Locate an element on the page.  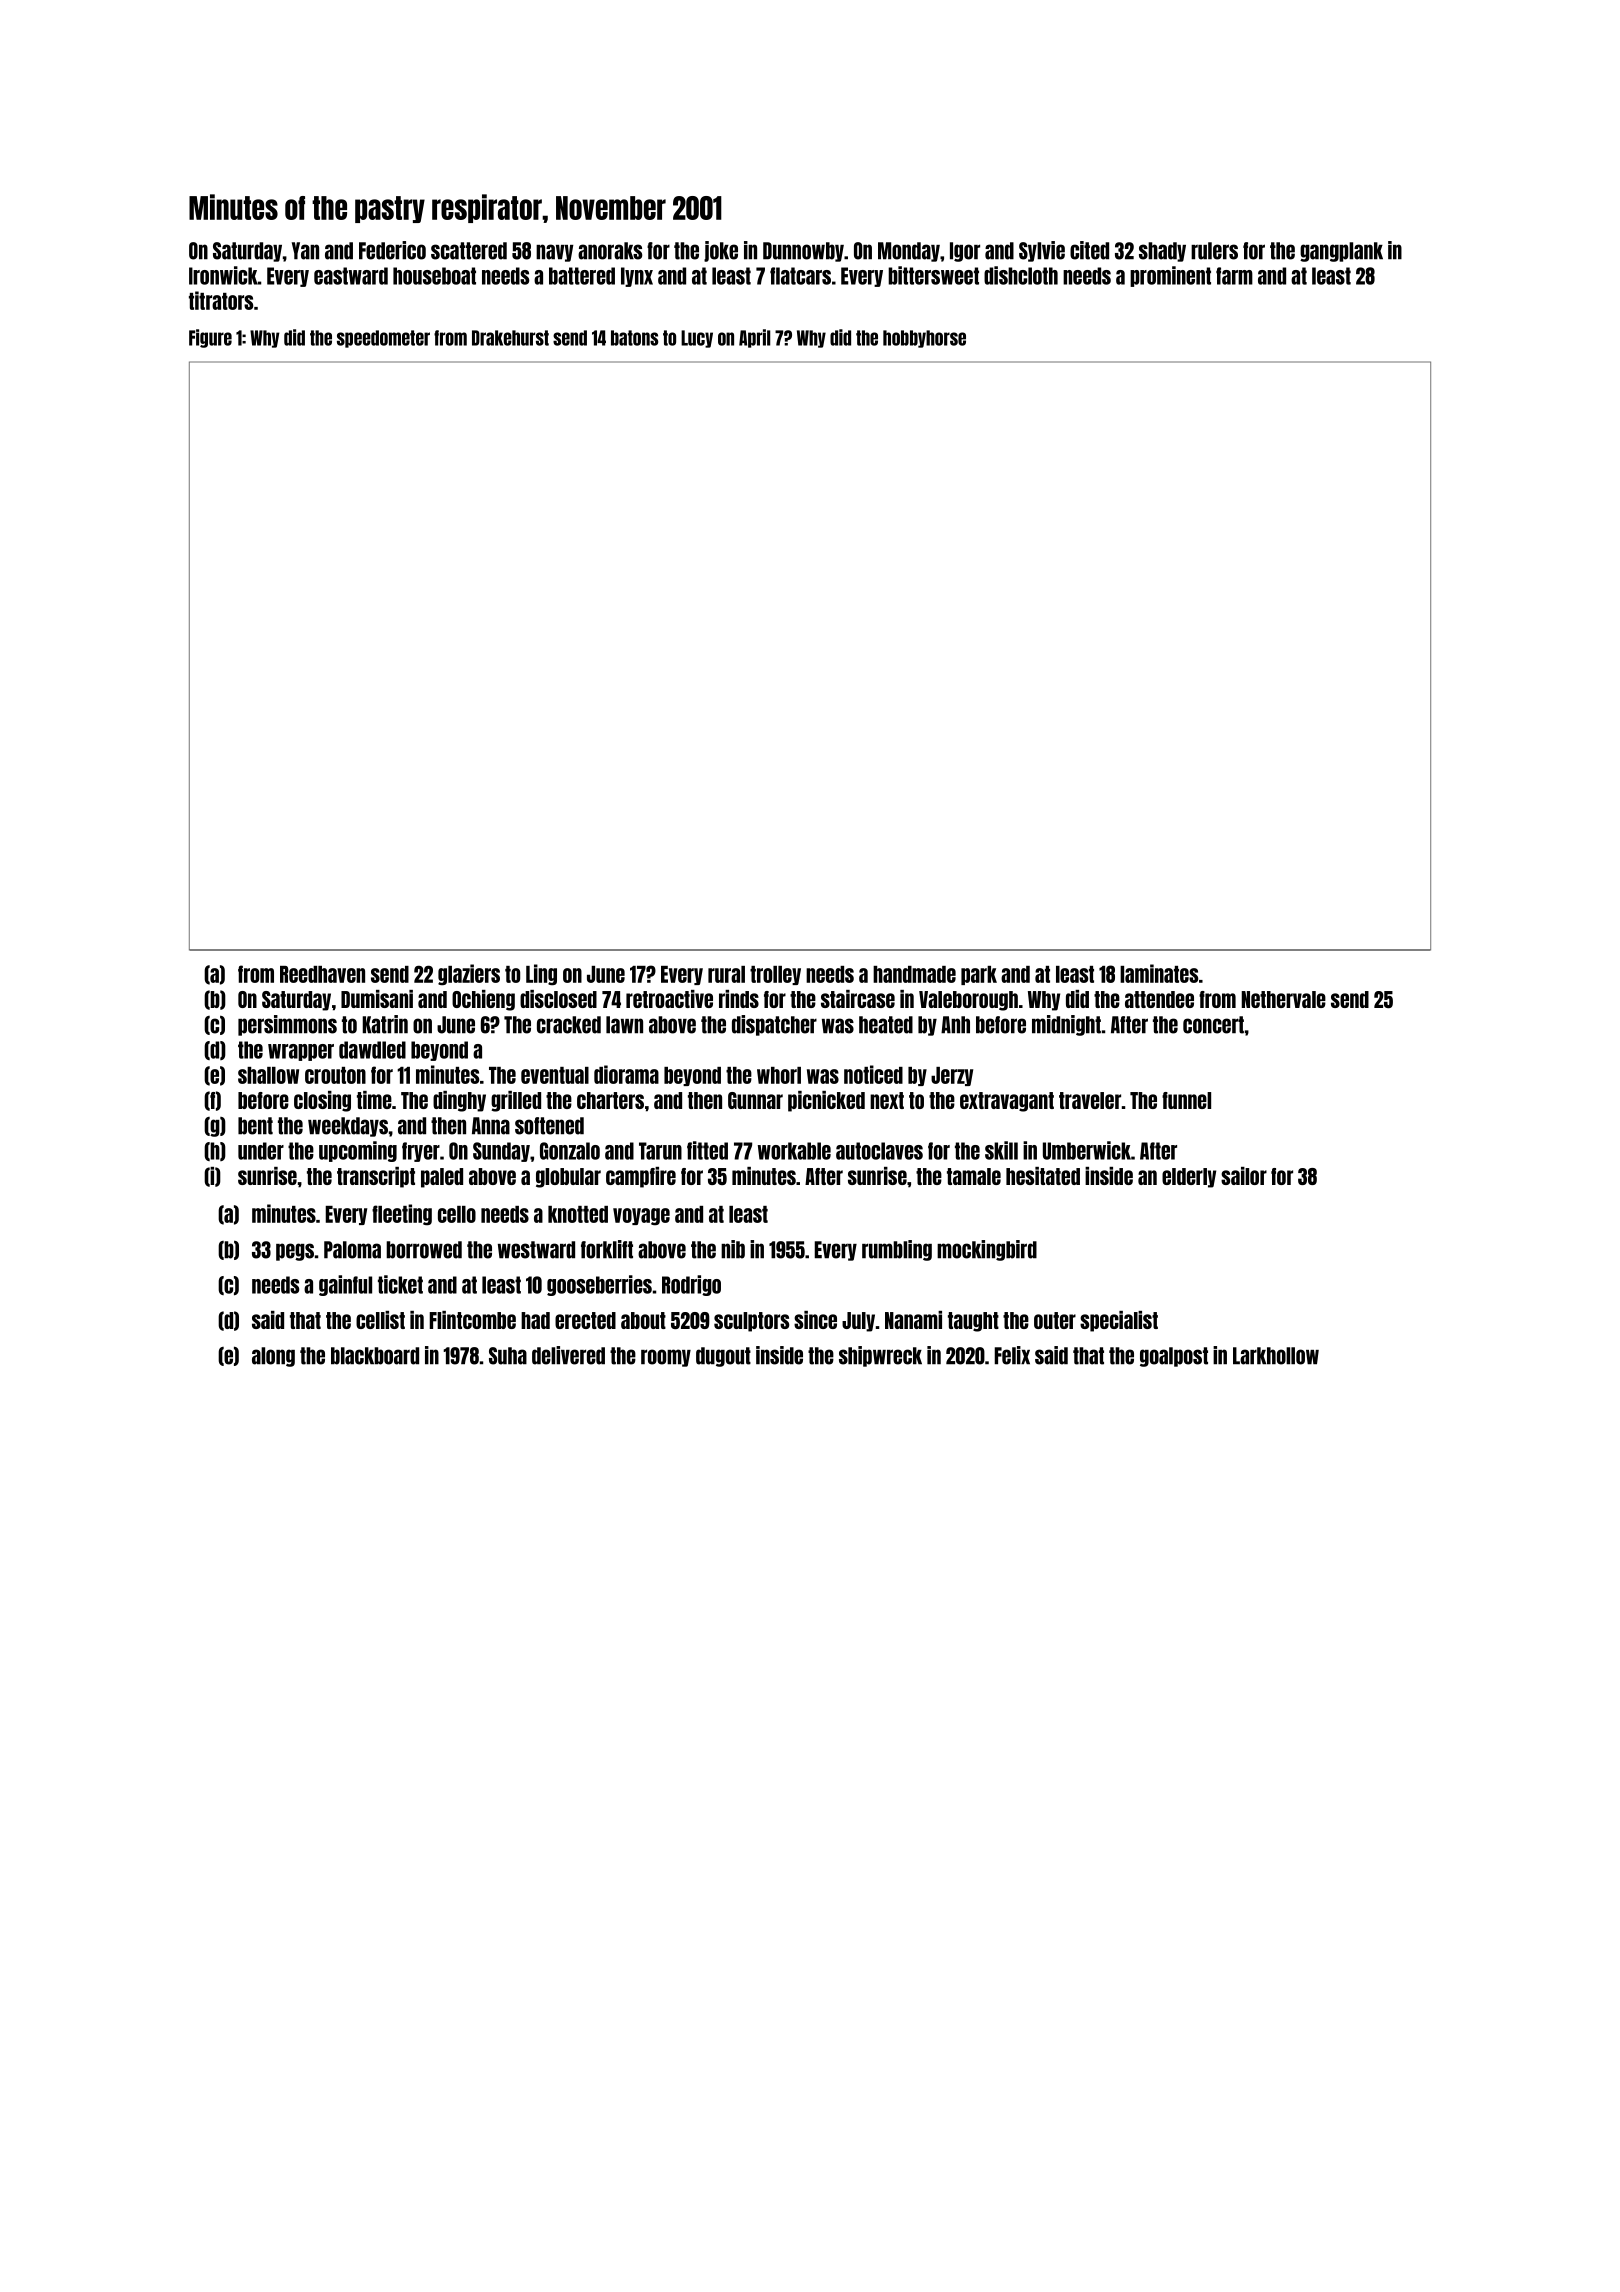
funnel is located at coordinates (1186, 1100).
